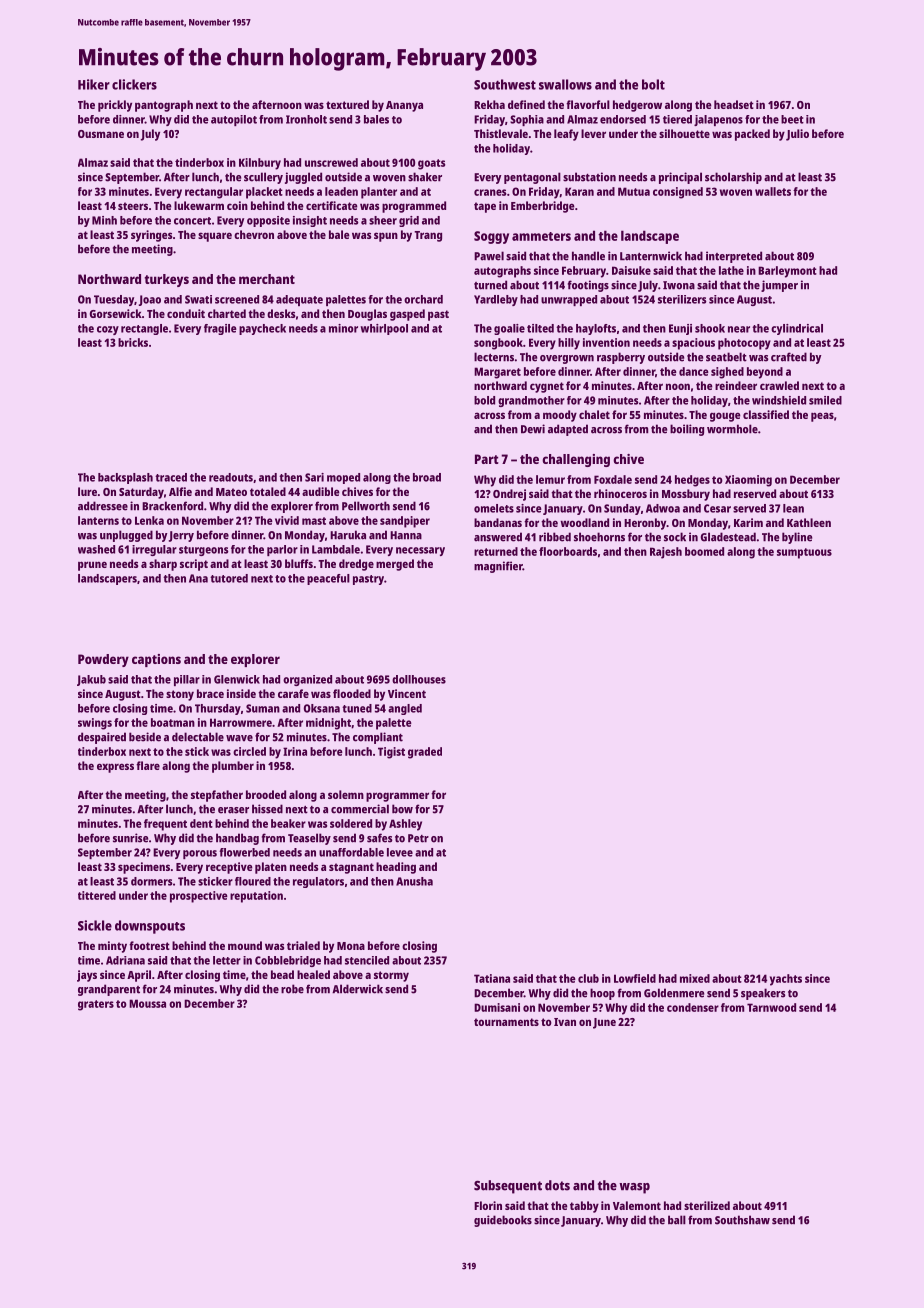 Image resolution: width=924 pixels, height=1308 pixels. Describe the element at coordinates (115, 768) in the document. I see `express` at that location.
